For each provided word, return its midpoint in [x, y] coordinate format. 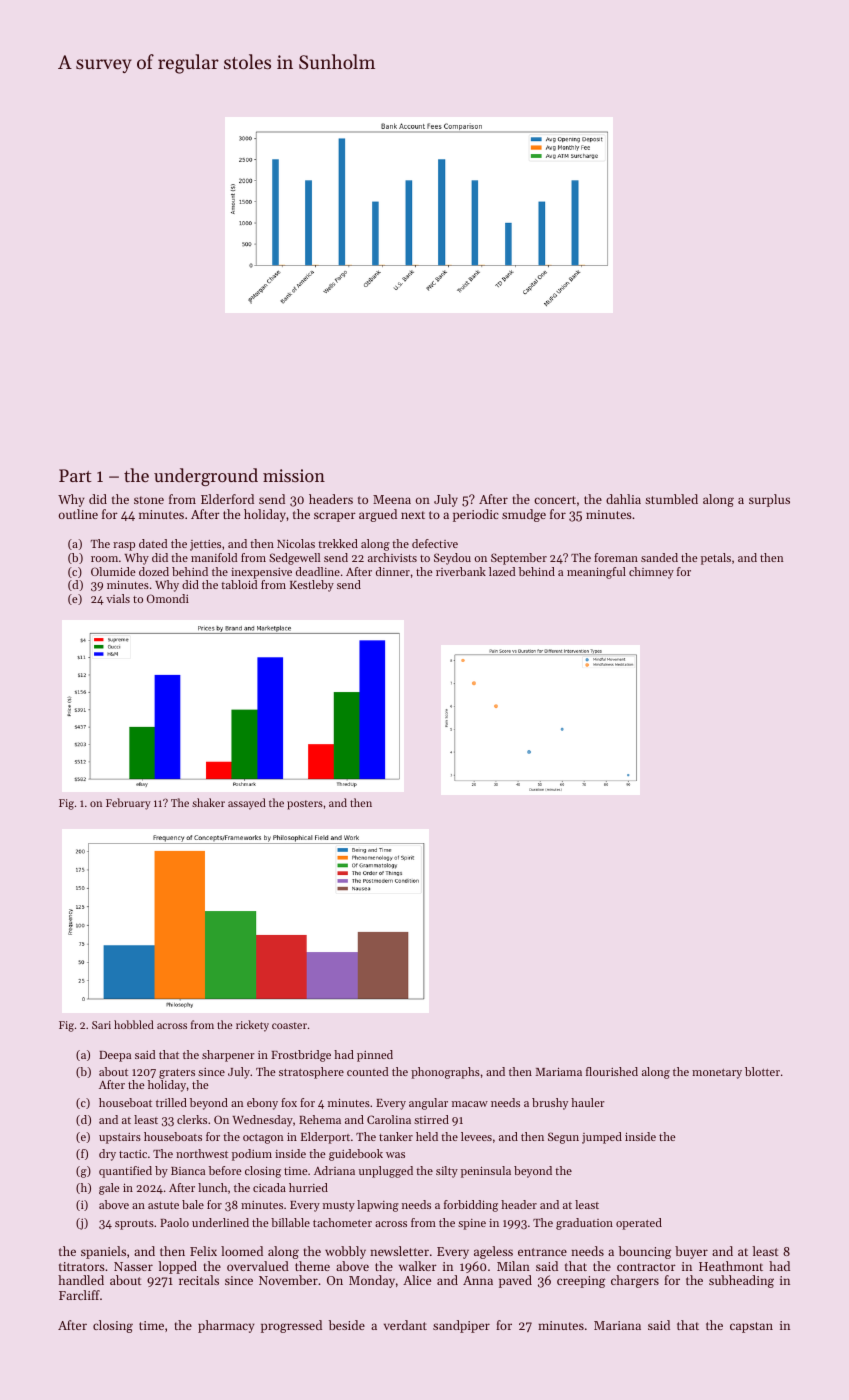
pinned [375, 1056]
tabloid [239, 584]
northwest [202, 1153]
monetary [717, 1074]
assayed [247, 804]
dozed [154, 571]
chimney [651, 573]
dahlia [623, 499]
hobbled [134, 1024]
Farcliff [79, 1295]
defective [435, 543]
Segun [563, 1138]
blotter [762, 1071]
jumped [602, 1138]
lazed [502, 571]
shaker [208, 802]
